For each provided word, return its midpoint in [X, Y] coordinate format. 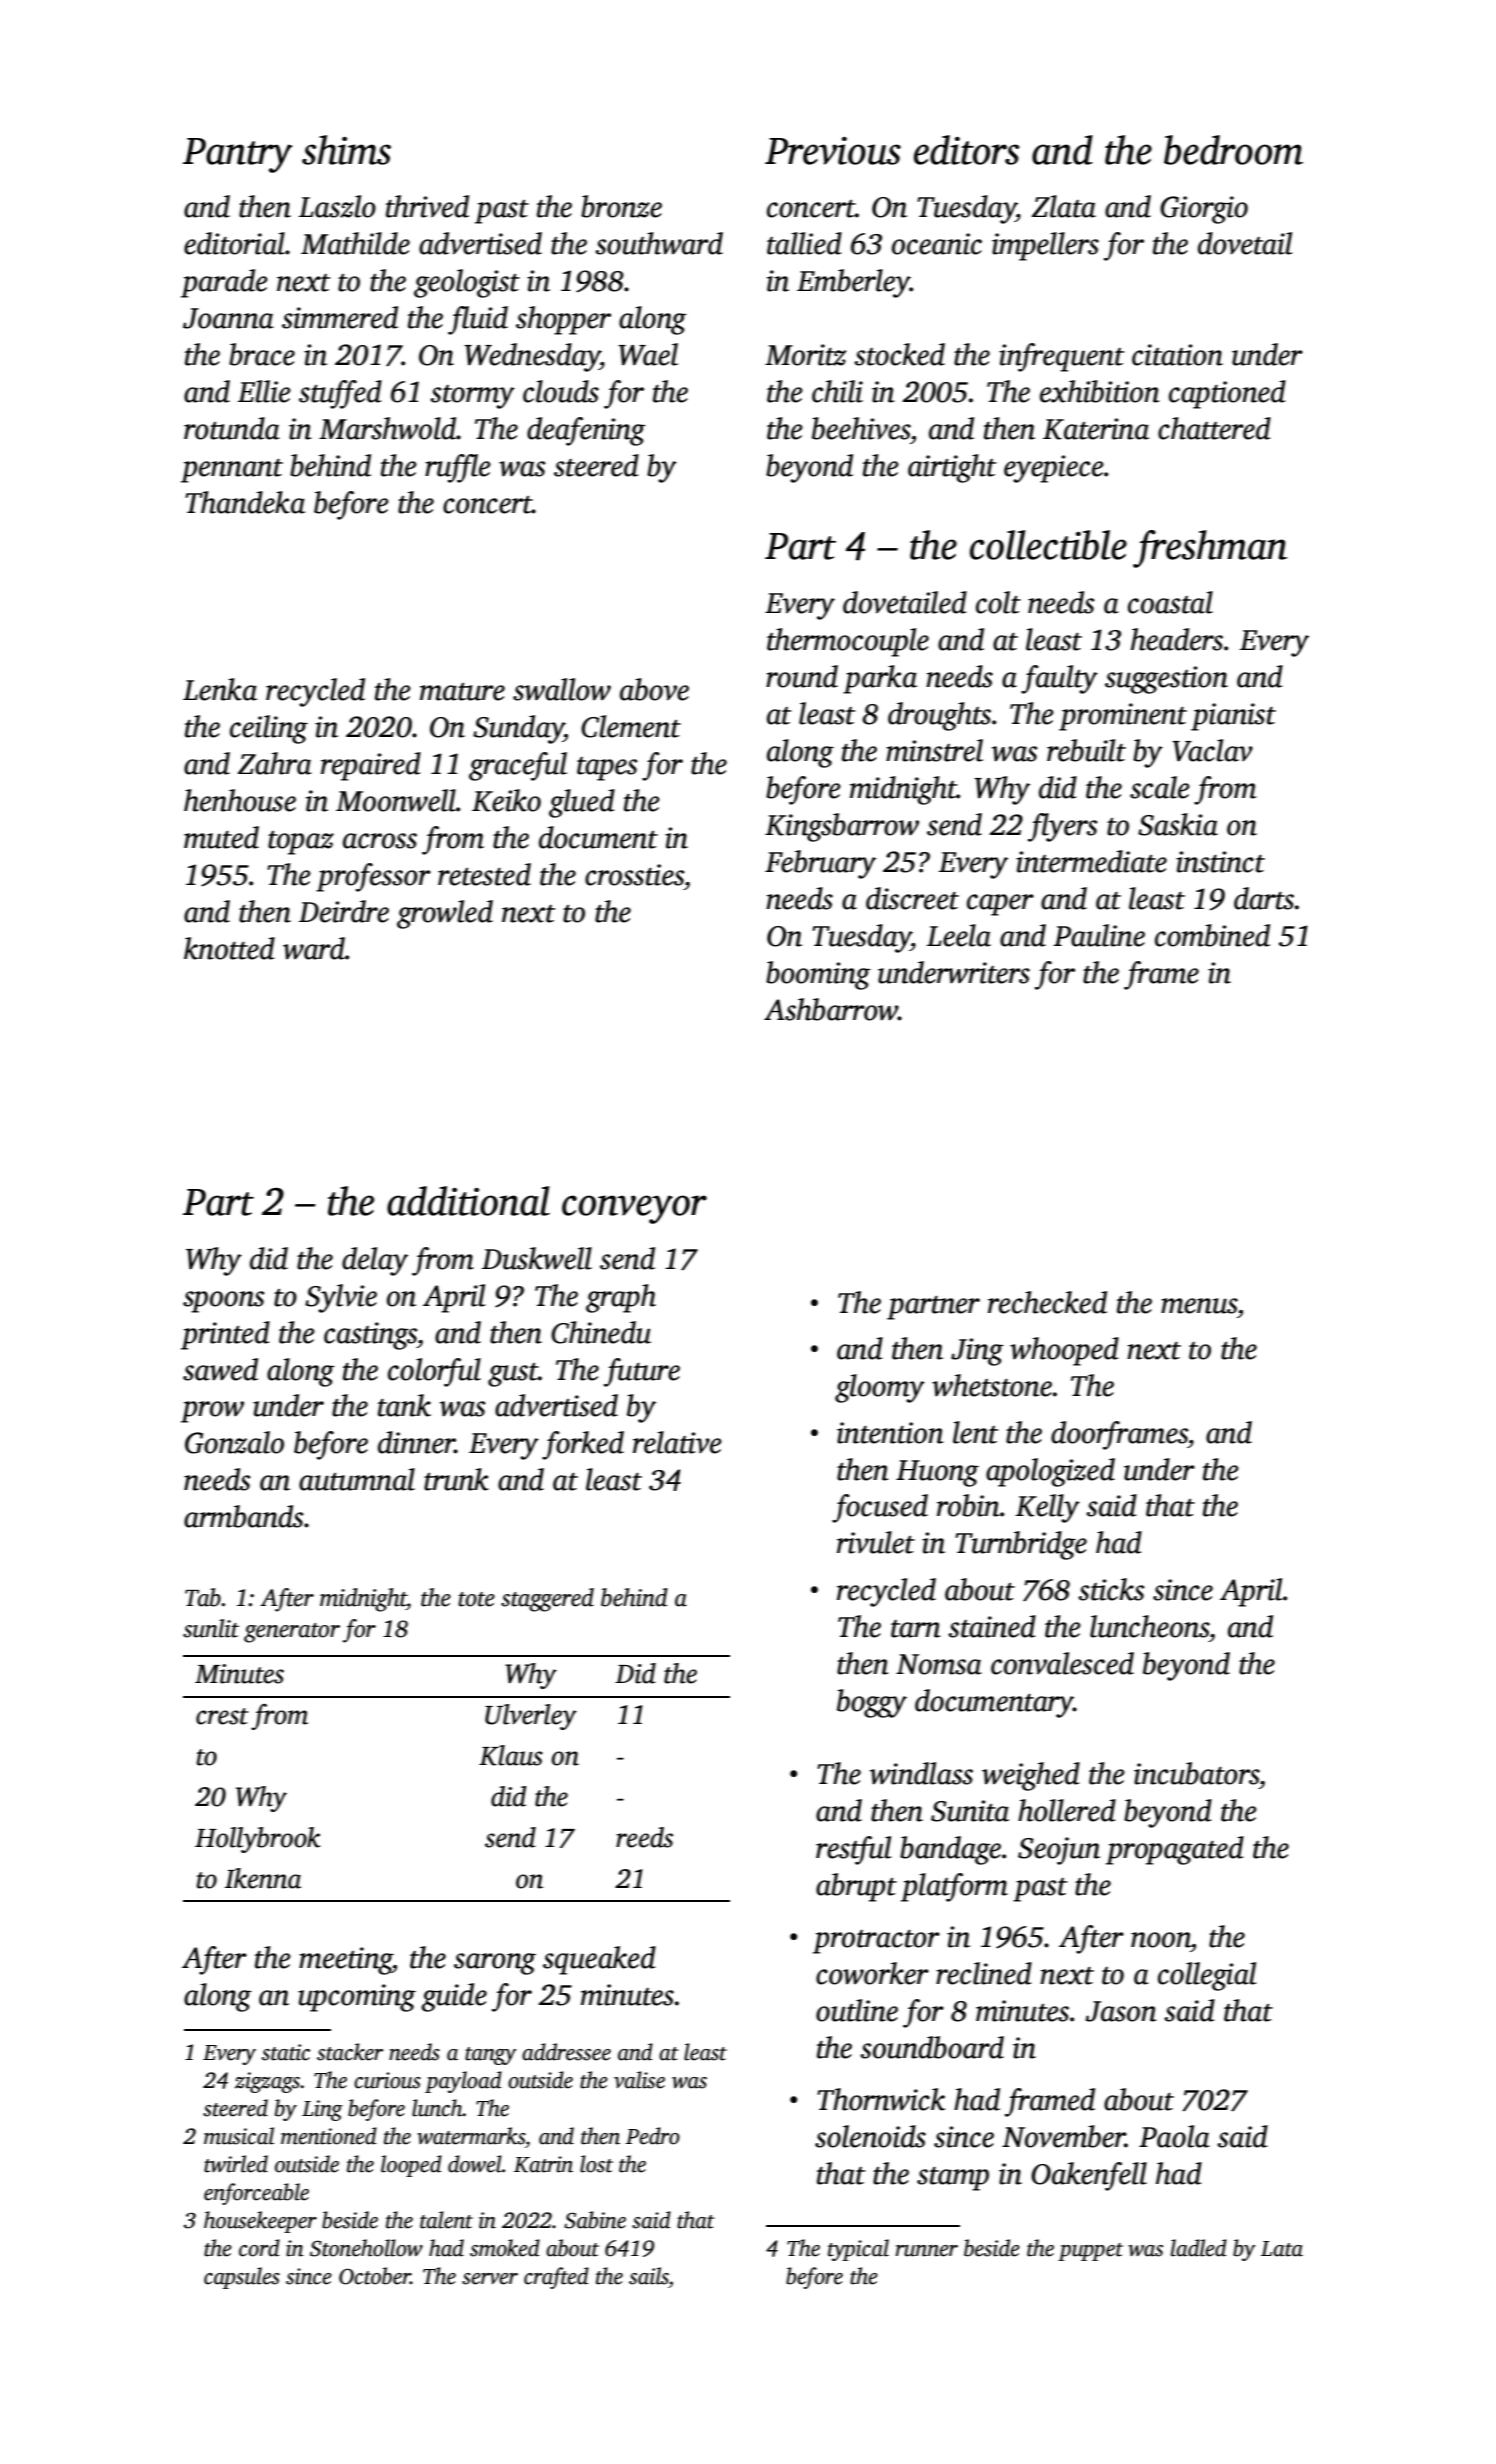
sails [649, 2276]
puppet [1090, 2252]
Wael [648, 354]
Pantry [238, 155]
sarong [495, 1964]
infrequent [1061, 357]
